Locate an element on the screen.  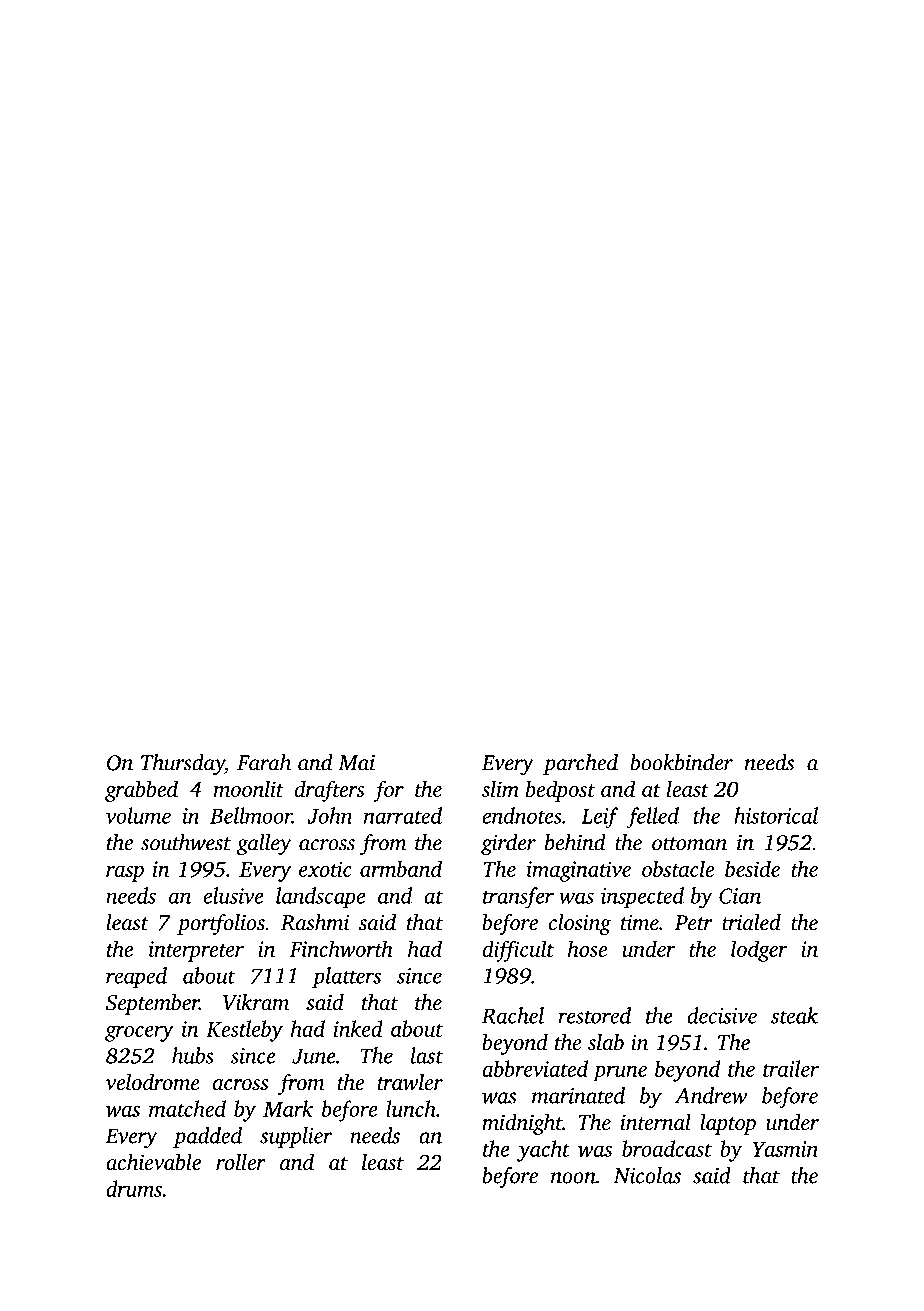
Mark is located at coordinates (288, 1108).
